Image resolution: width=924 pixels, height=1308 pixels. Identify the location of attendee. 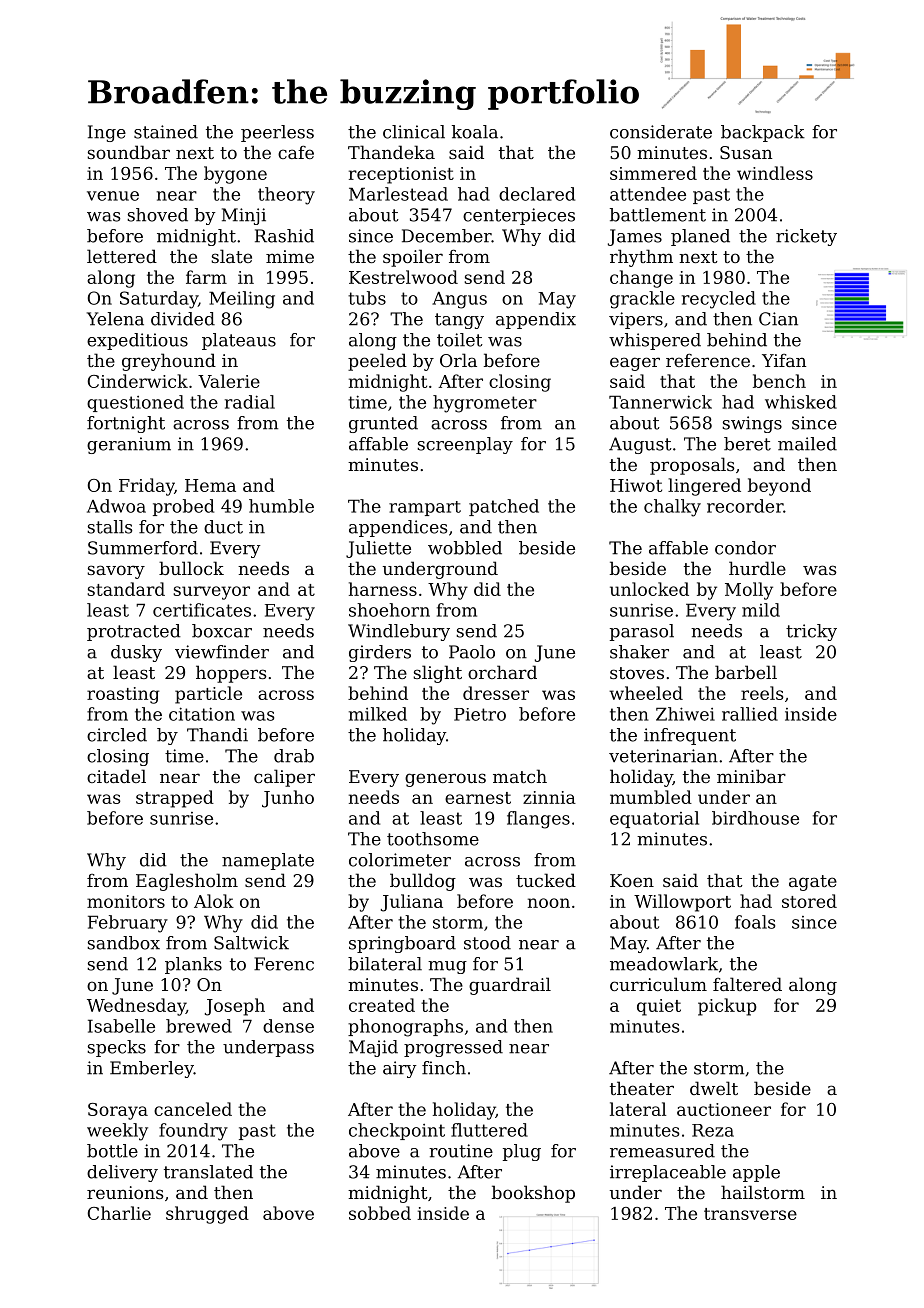
(648, 194).
